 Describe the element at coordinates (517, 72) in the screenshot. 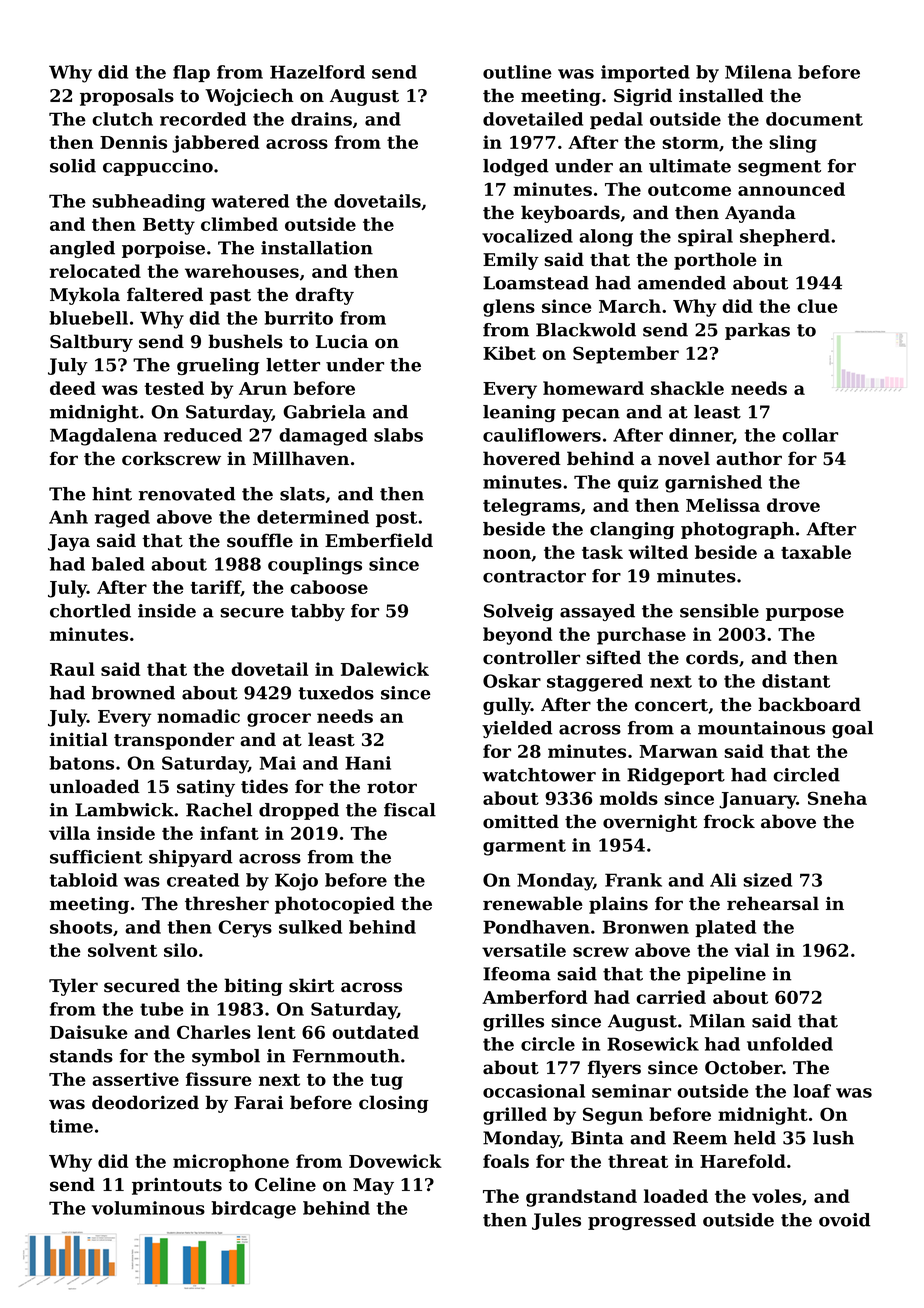

I see `outline` at that location.
